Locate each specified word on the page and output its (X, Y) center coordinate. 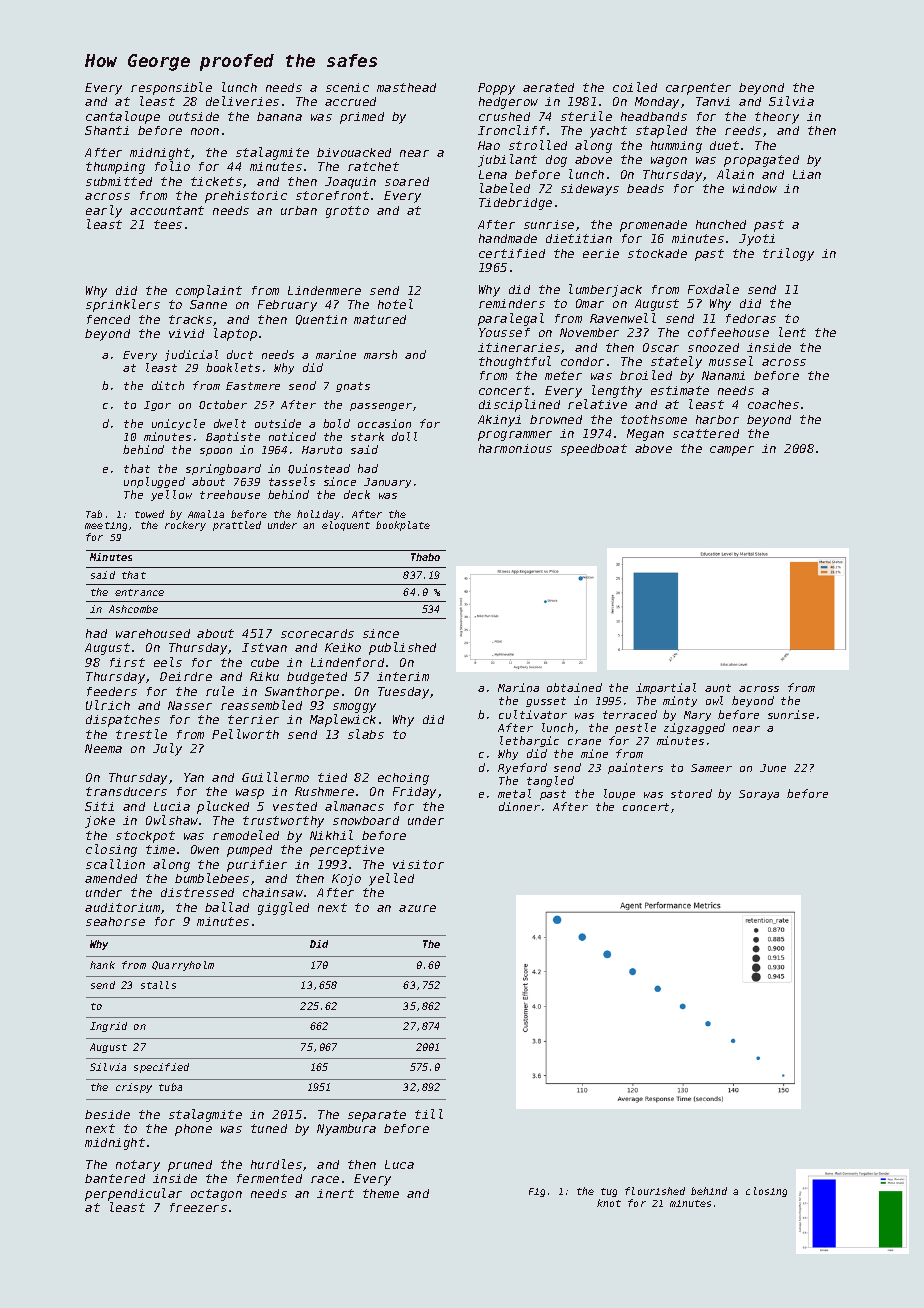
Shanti (107, 130)
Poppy (496, 89)
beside (107, 1114)
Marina (518, 687)
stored (691, 793)
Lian (807, 174)
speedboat (594, 450)
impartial (666, 688)
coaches (773, 404)
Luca (399, 1164)
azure (417, 908)
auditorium (122, 907)
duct (240, 354)
